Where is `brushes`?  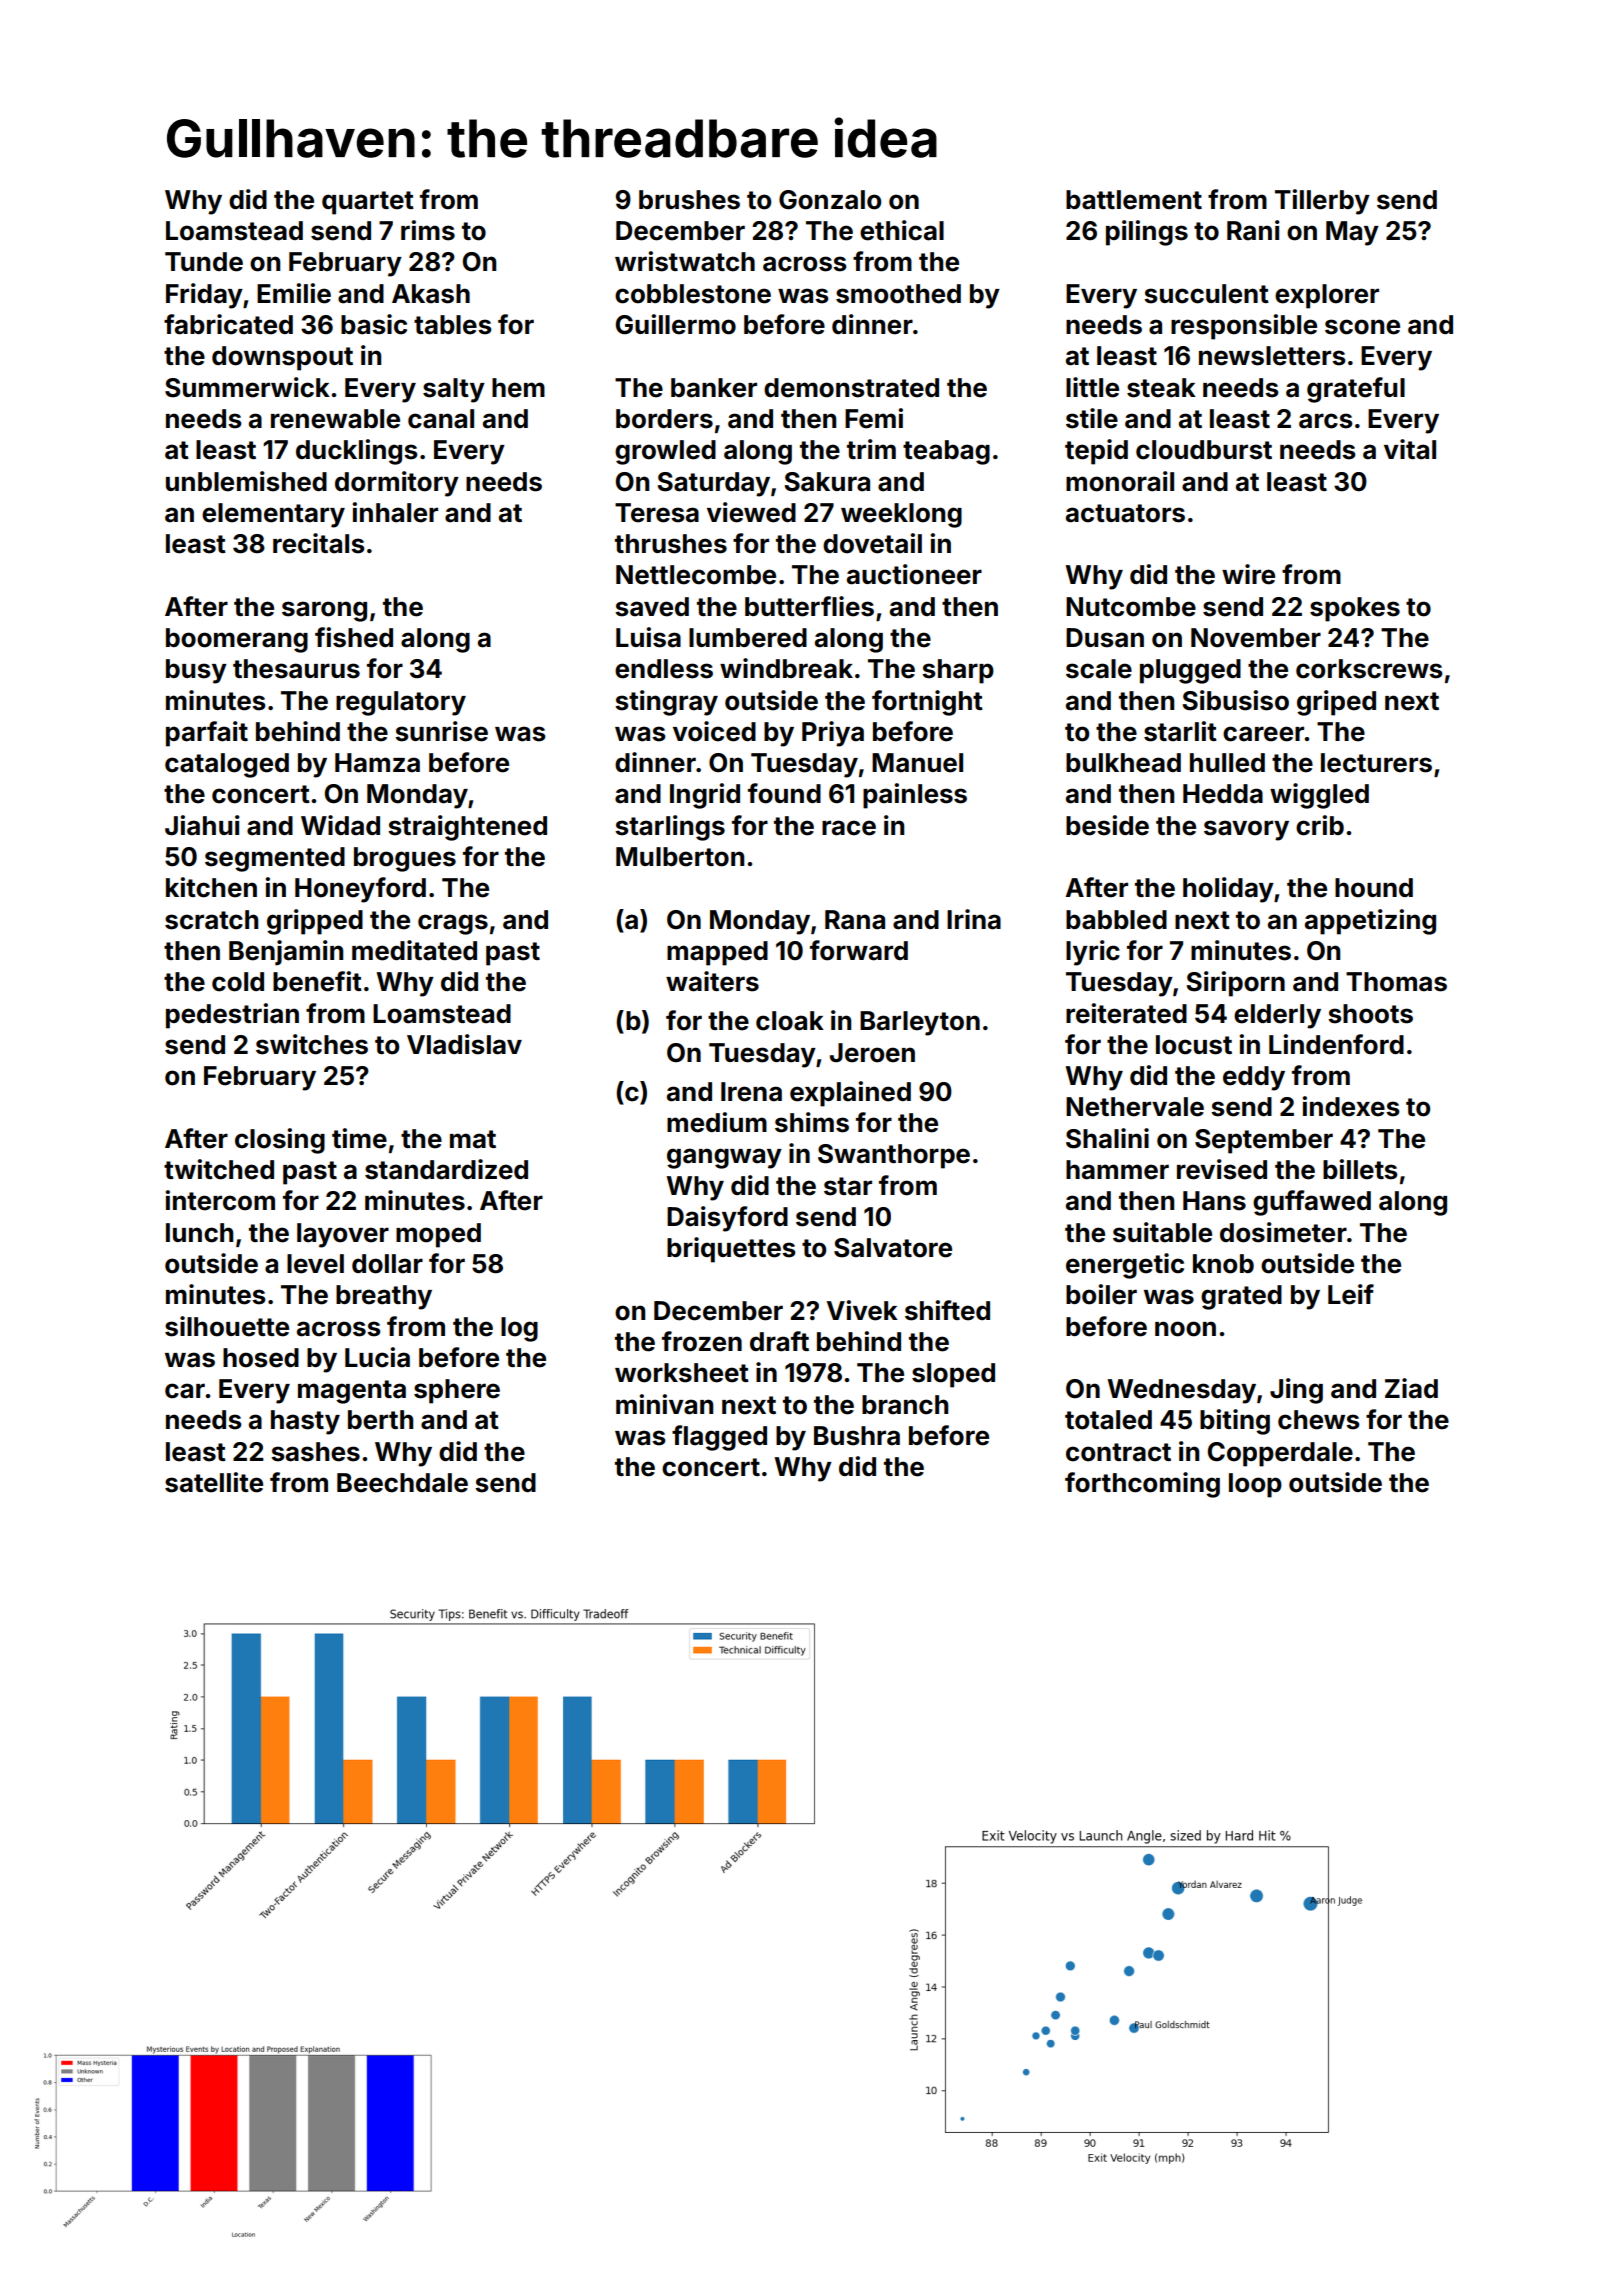
brushes is located at coordinates (689, 200).
